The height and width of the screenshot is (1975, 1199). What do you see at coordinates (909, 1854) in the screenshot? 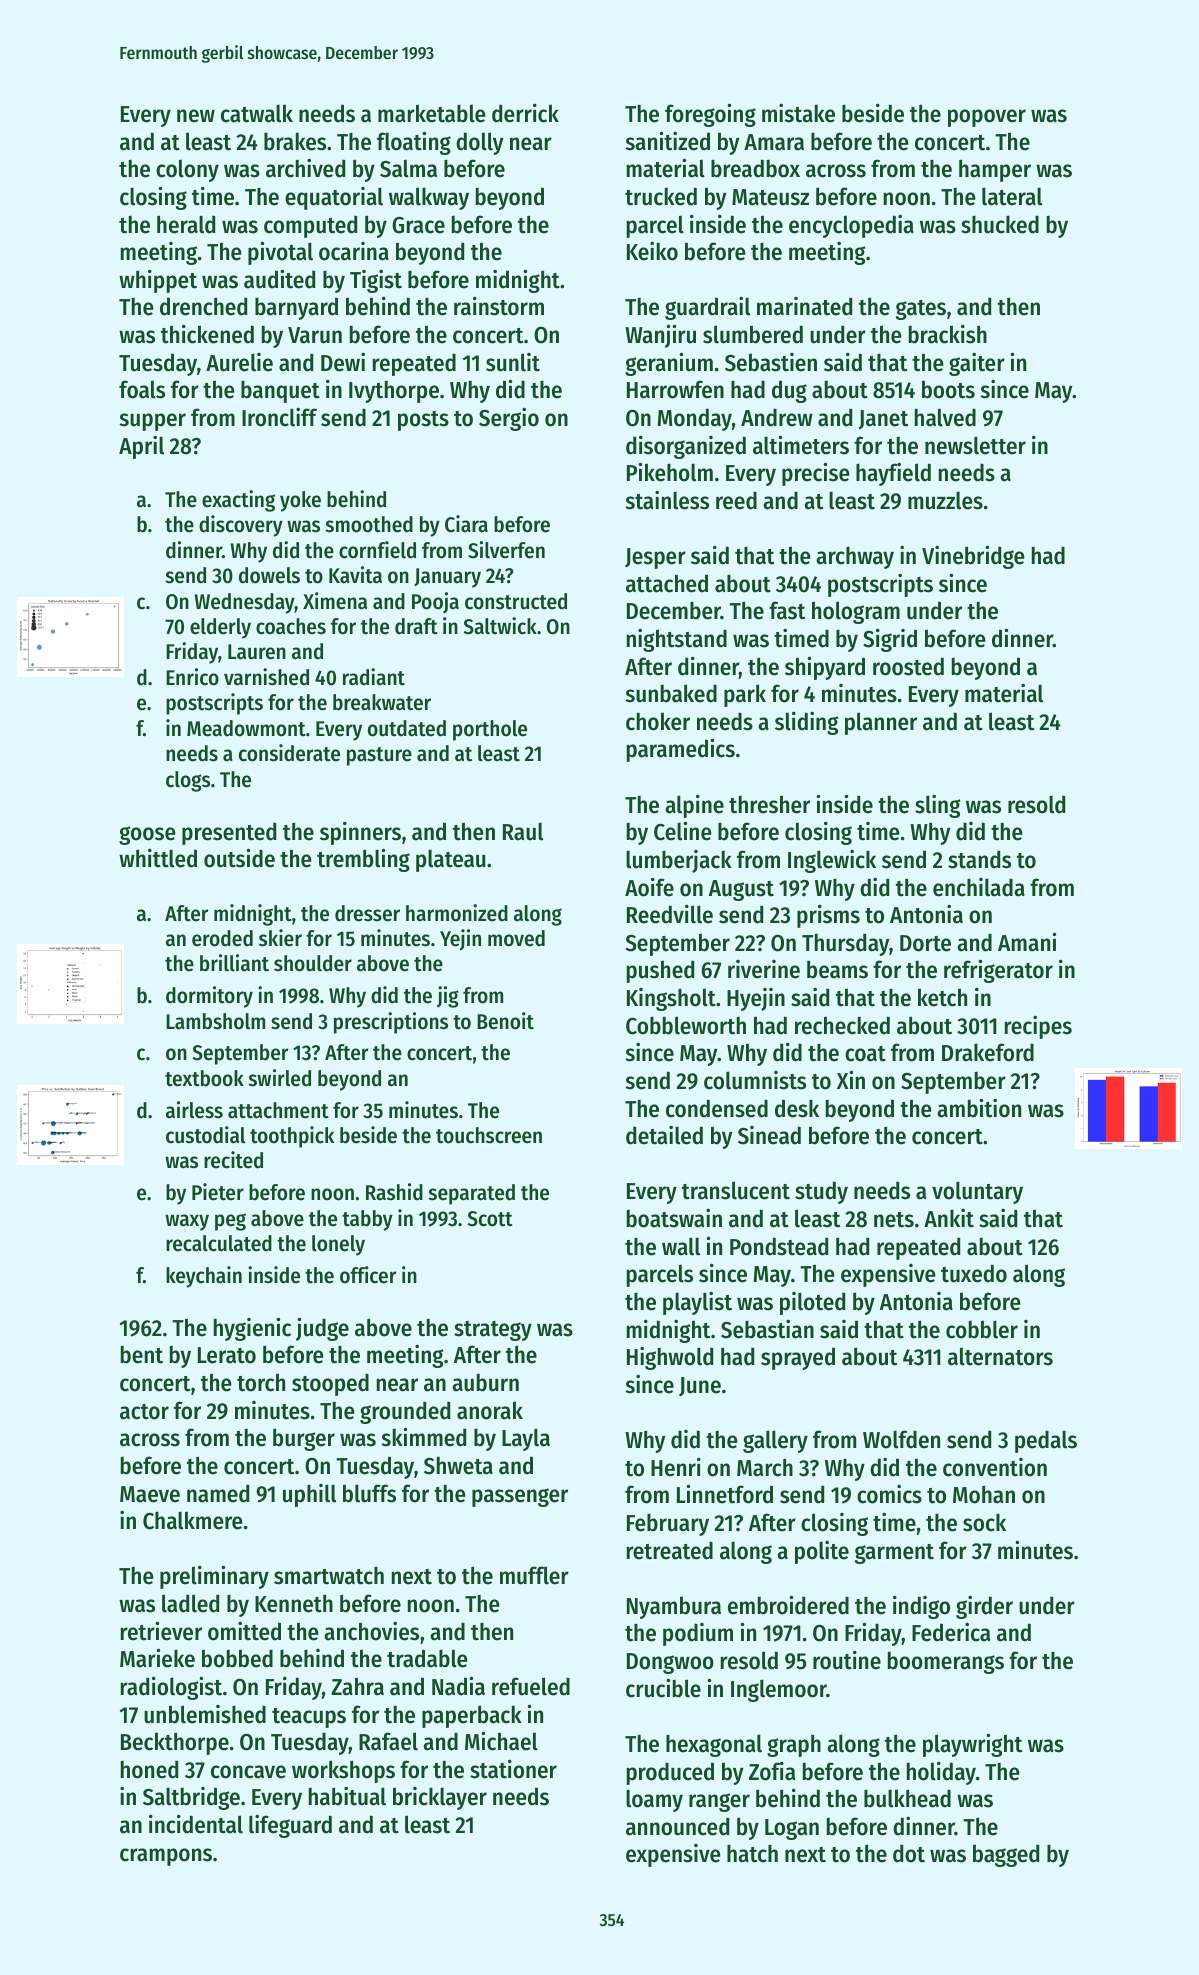
I see `dot` at bounding box center [909, 1854].
